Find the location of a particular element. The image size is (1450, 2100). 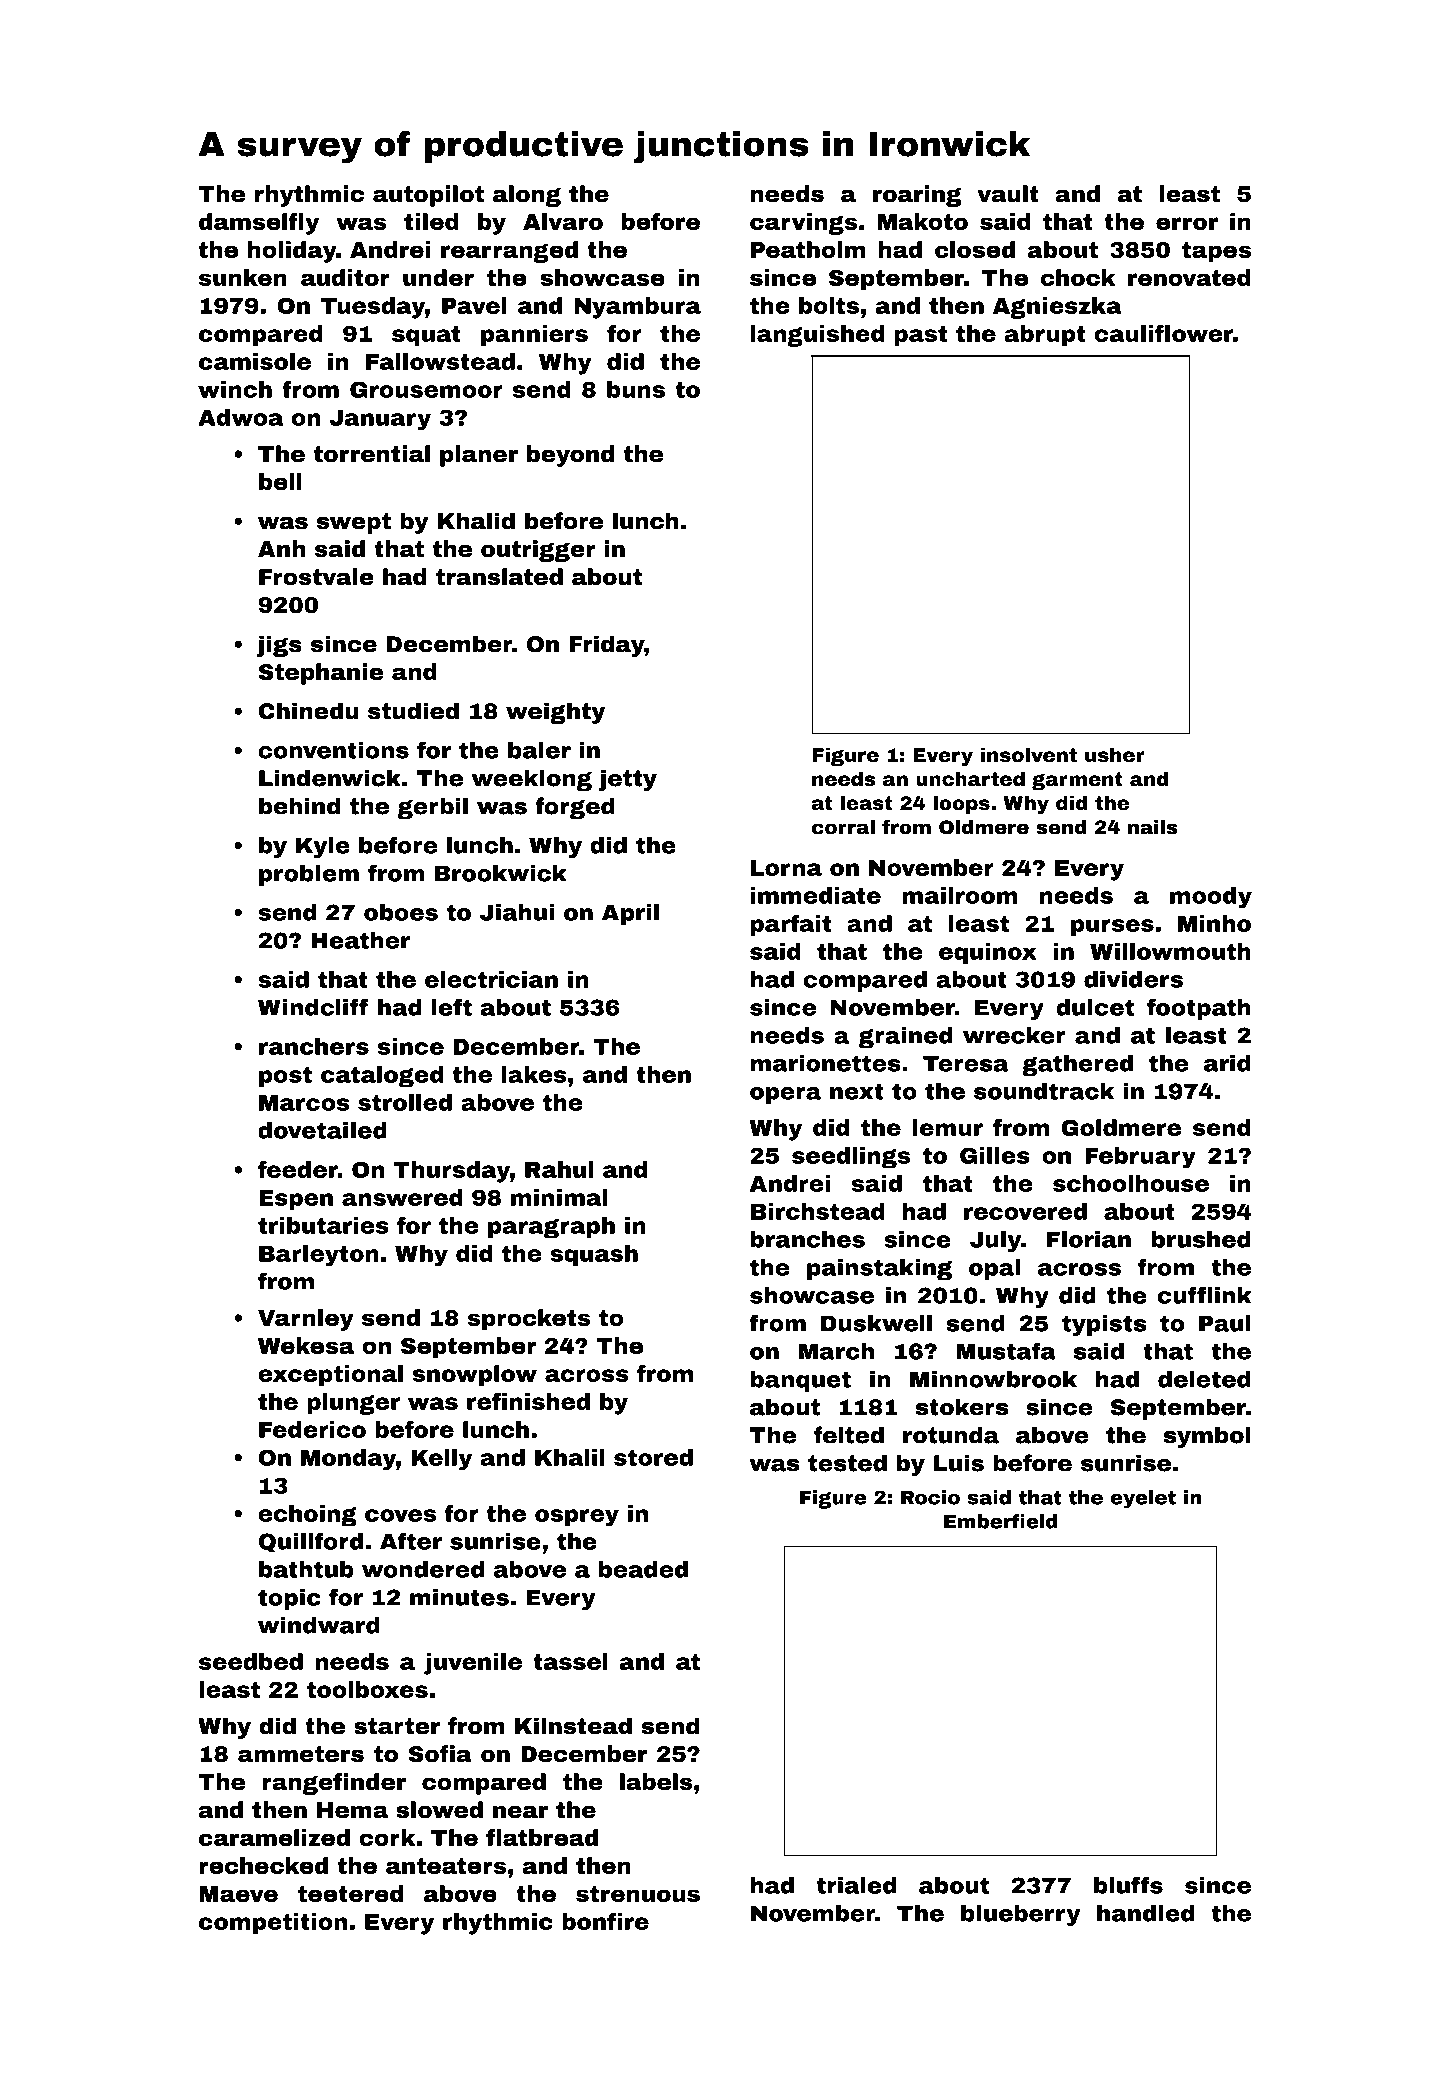

Kelly is located at coordinates (441, 1460).
